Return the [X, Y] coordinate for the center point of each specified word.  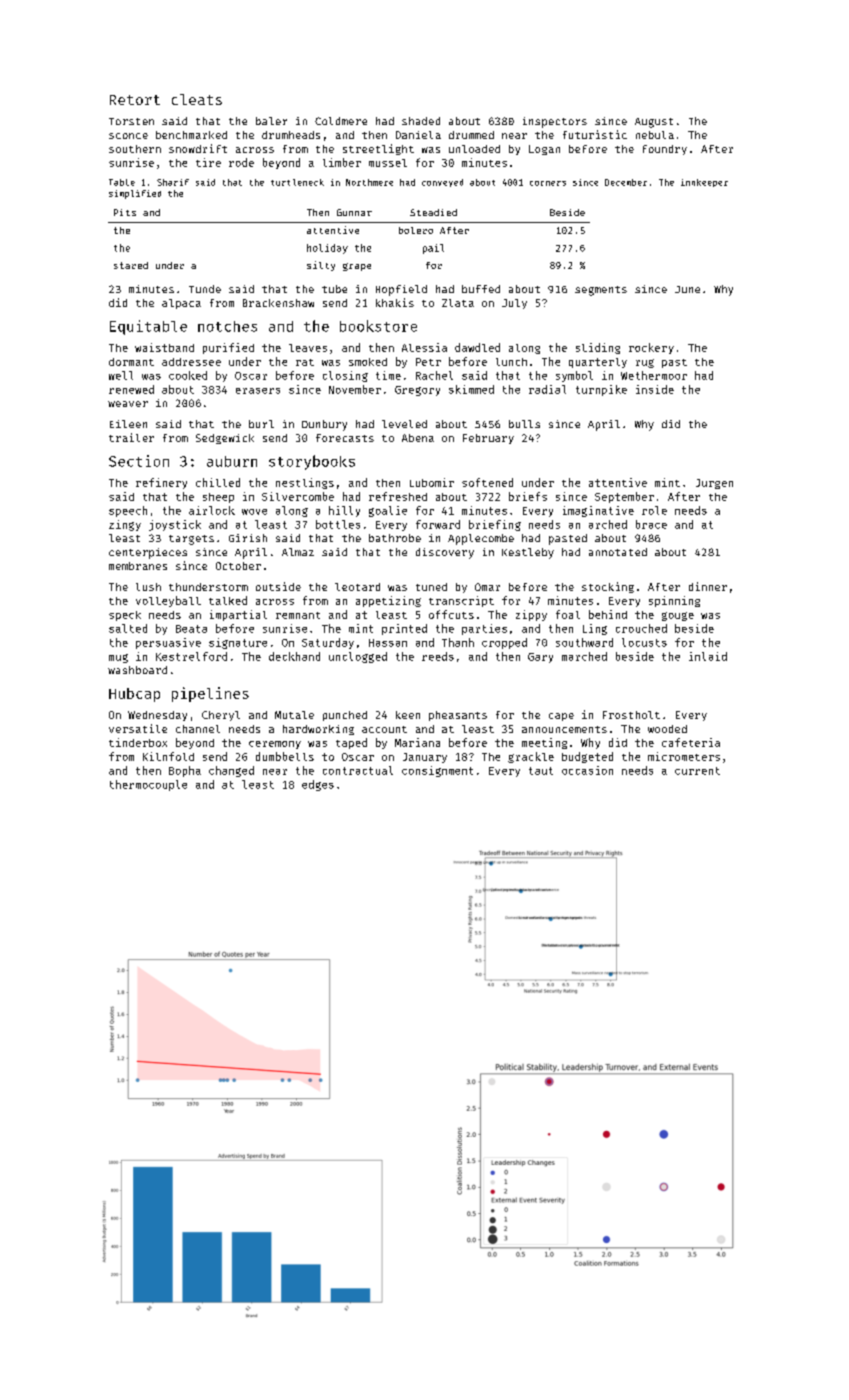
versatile [138, 728]
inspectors [555, 122]
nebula [655, 135]
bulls [524, 424]
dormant [131, 362]
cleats [197, 99]
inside [655, 389]
